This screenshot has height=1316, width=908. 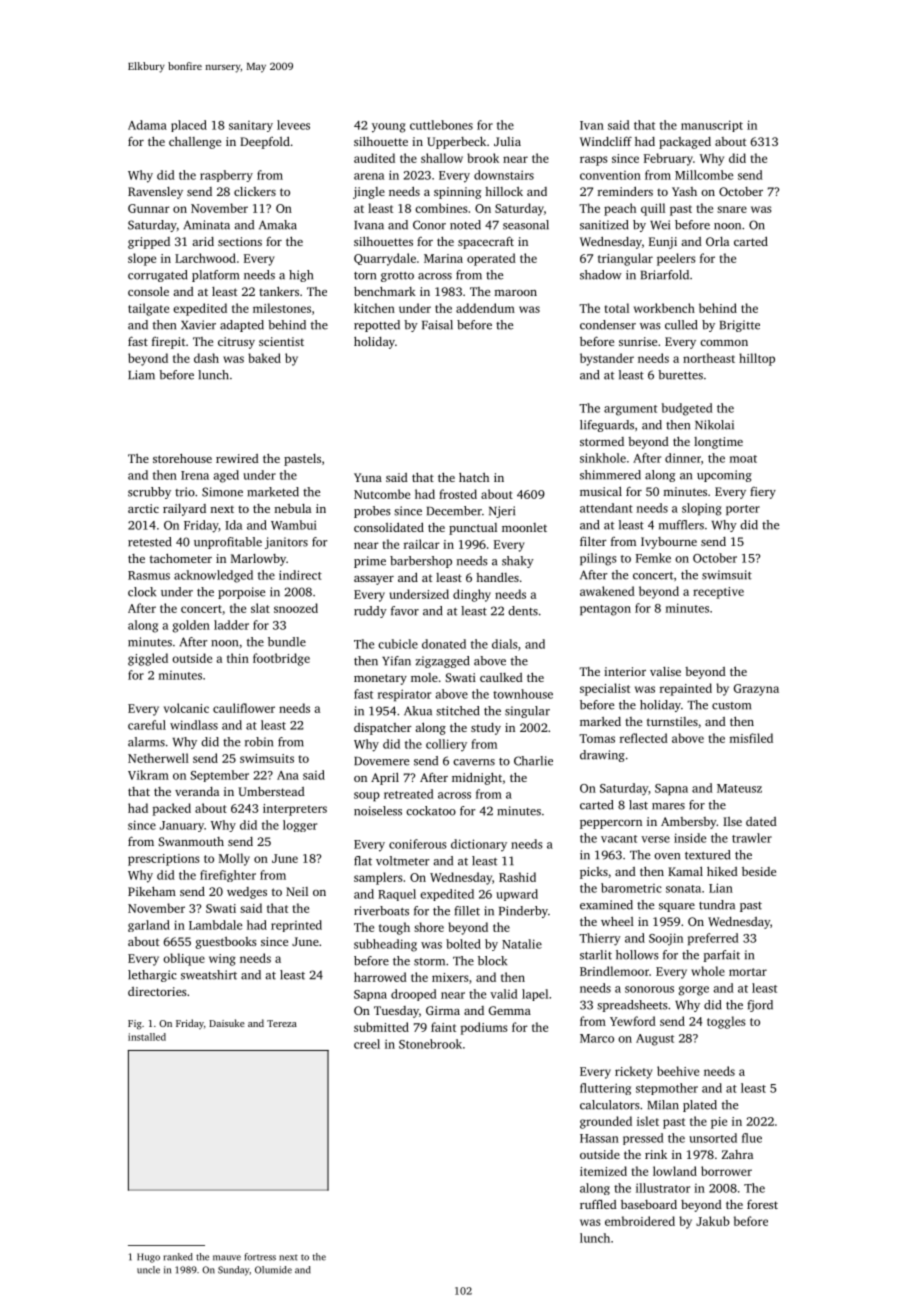 I want to click on Windcliff, so click(x=606, y=141).
